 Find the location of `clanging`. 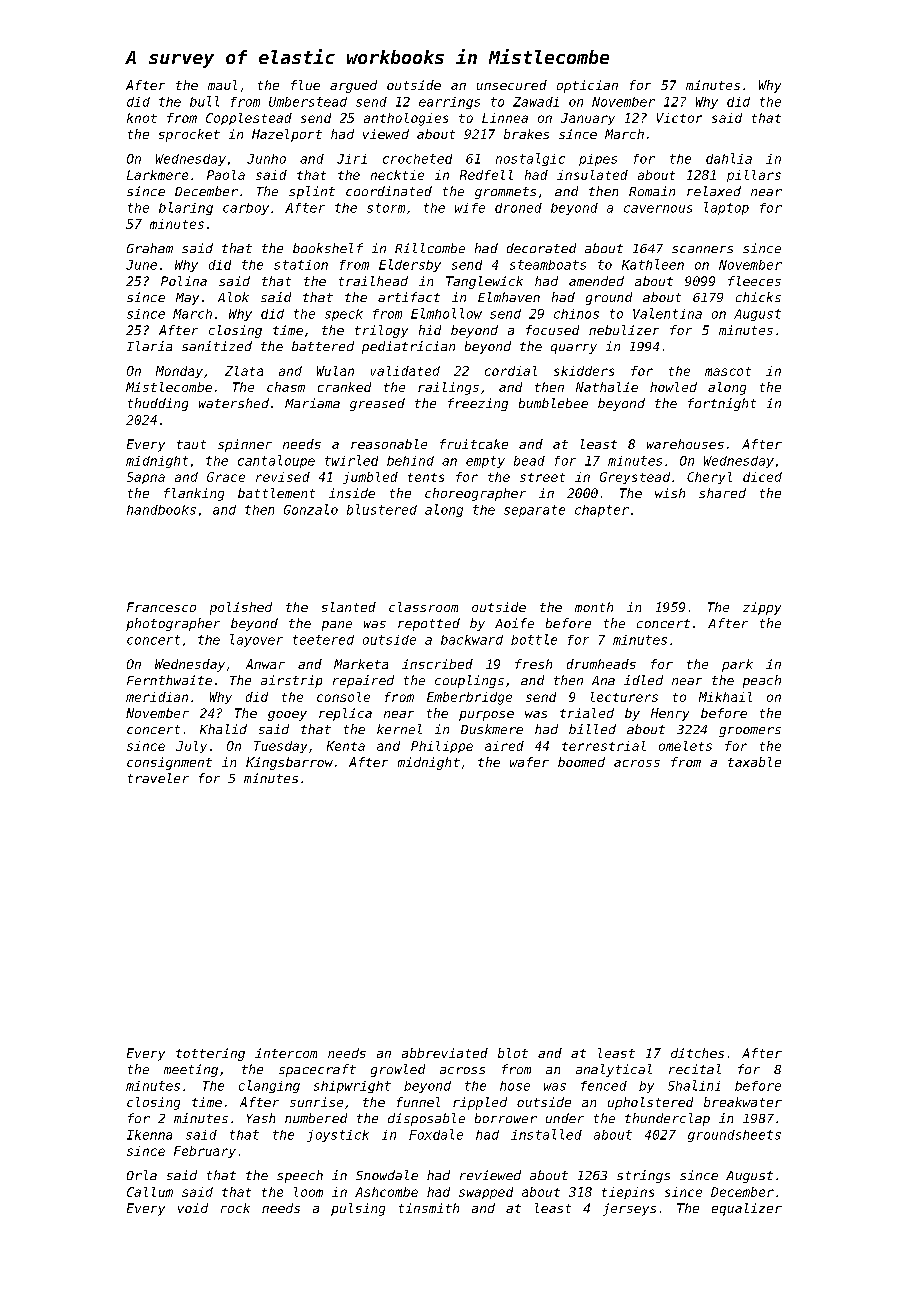

clanging is located at coordinates (269, 1086).
